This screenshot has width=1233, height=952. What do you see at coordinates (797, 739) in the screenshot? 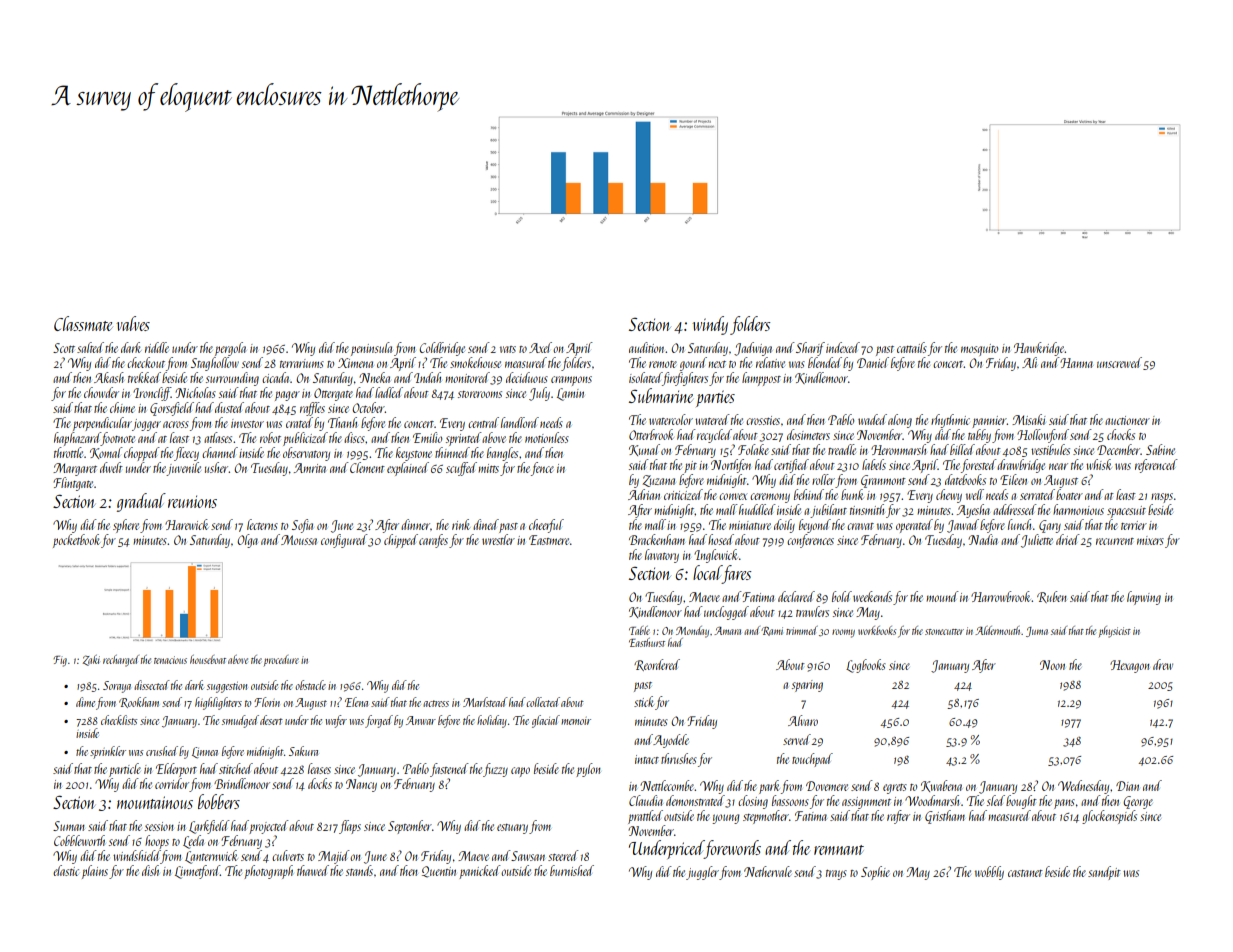
I see `served` at bounding box center [797, 739].
